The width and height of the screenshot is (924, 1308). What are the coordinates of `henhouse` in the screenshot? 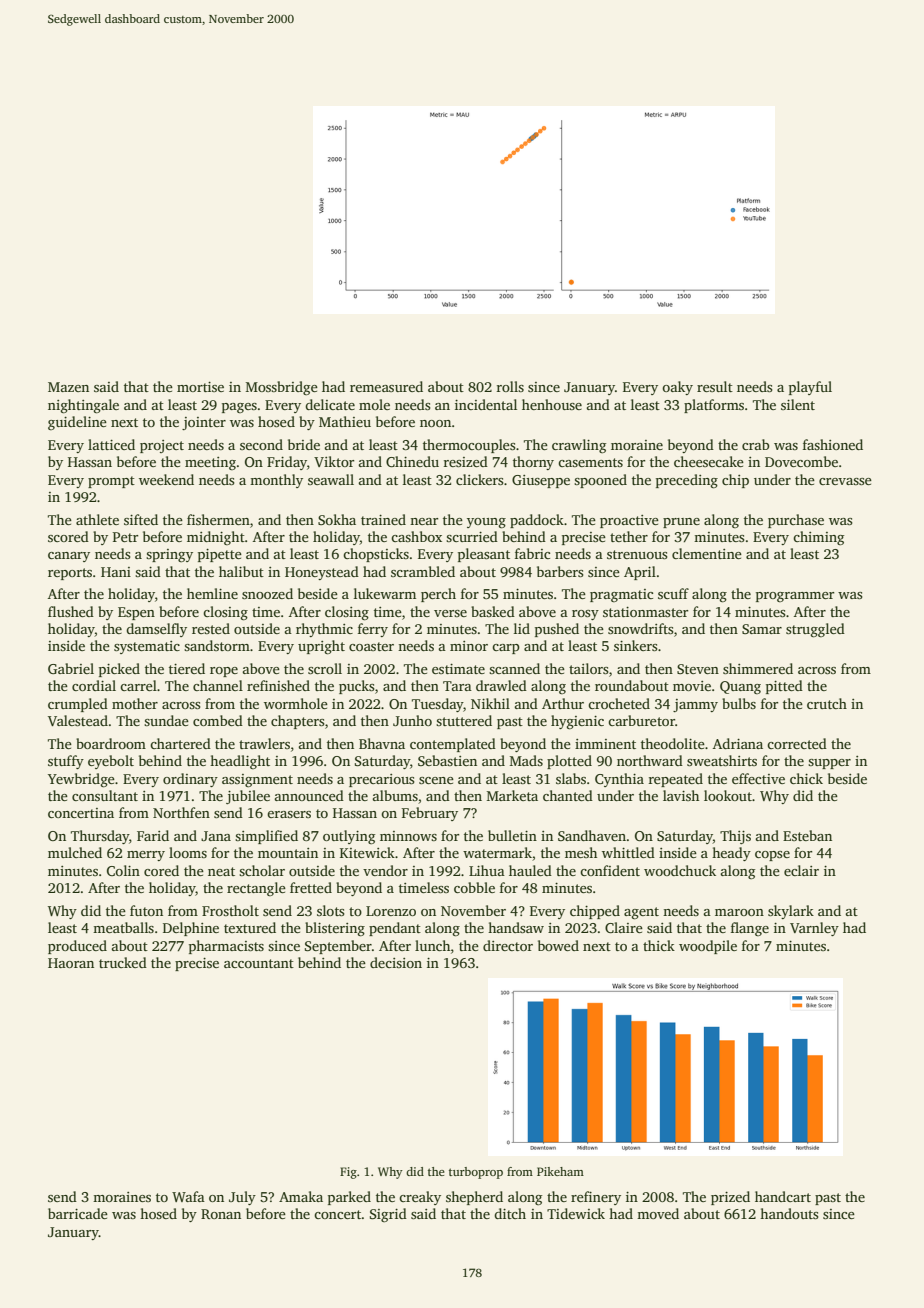 It's located at (552, 404).
